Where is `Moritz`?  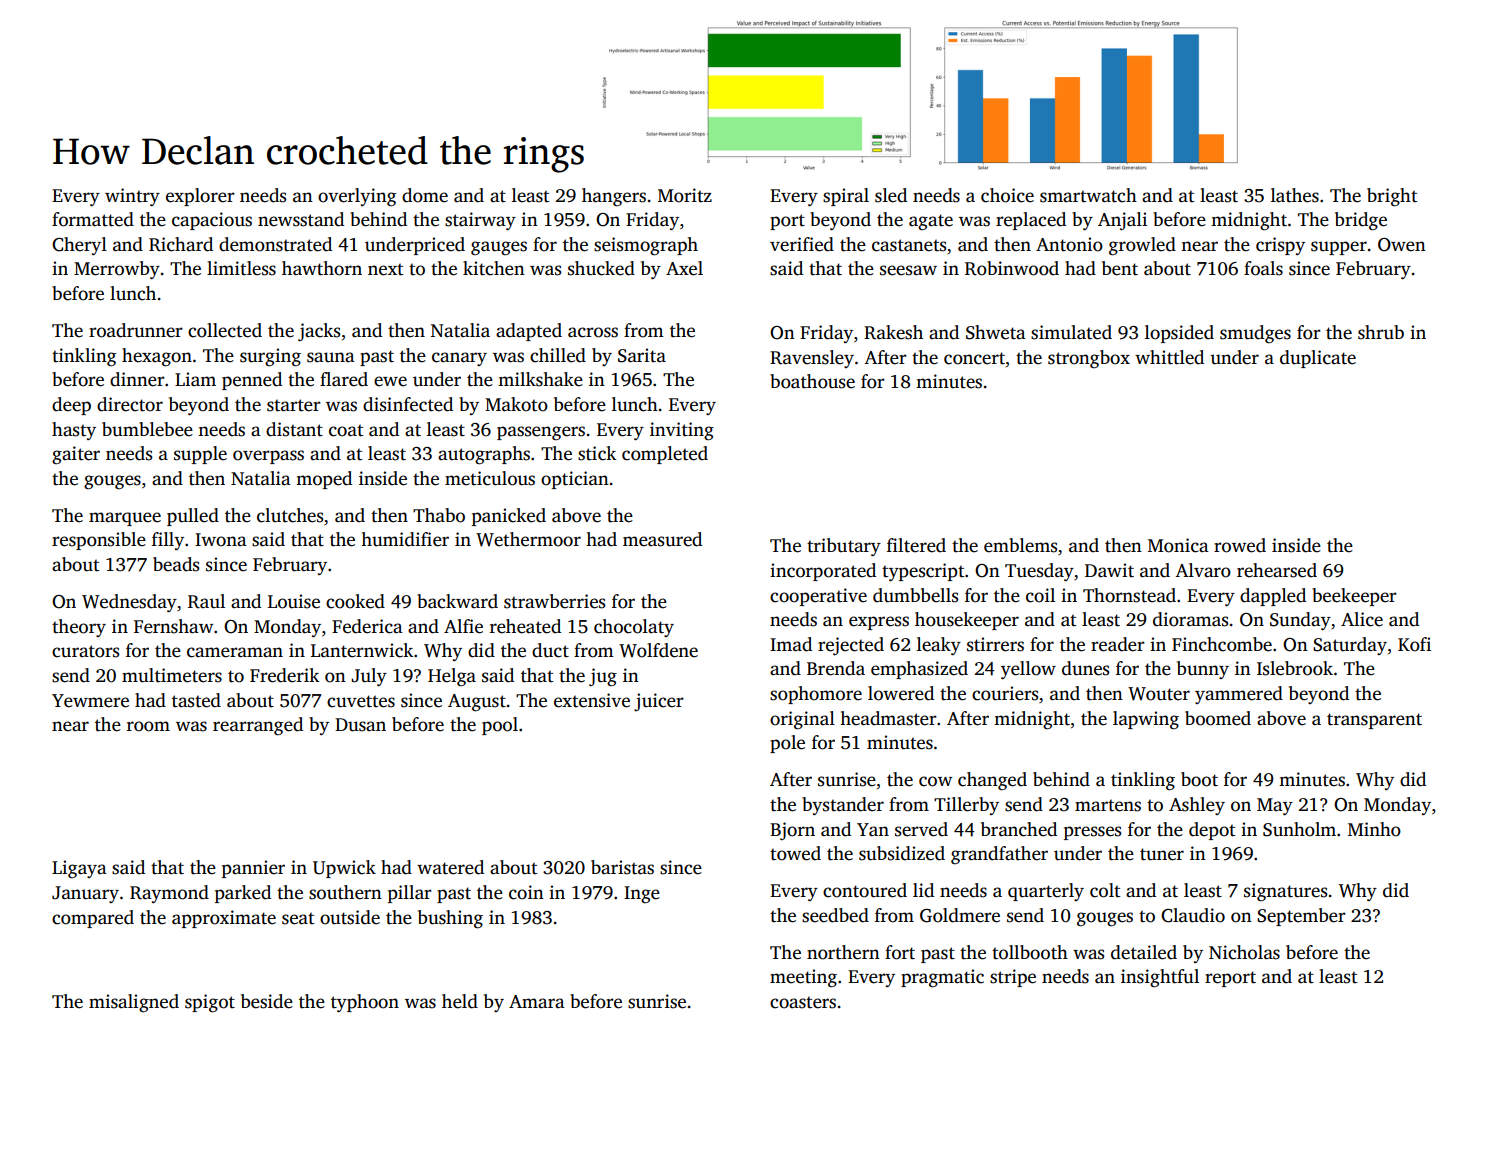 Moritz is located at coordinates (685, 195).
